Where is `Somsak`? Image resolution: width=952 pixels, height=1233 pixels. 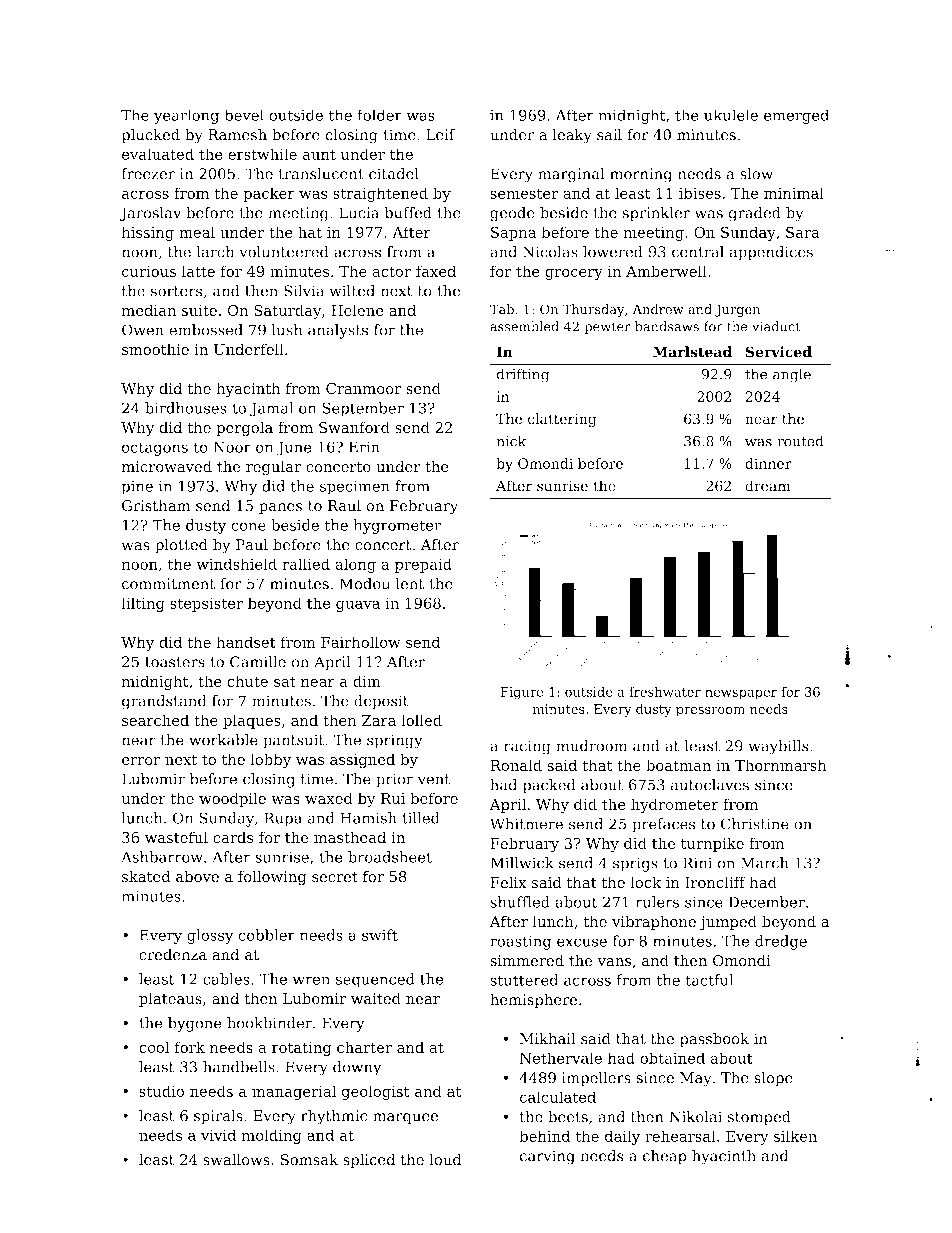 Somsak is located at coordinates (309, 1159).
